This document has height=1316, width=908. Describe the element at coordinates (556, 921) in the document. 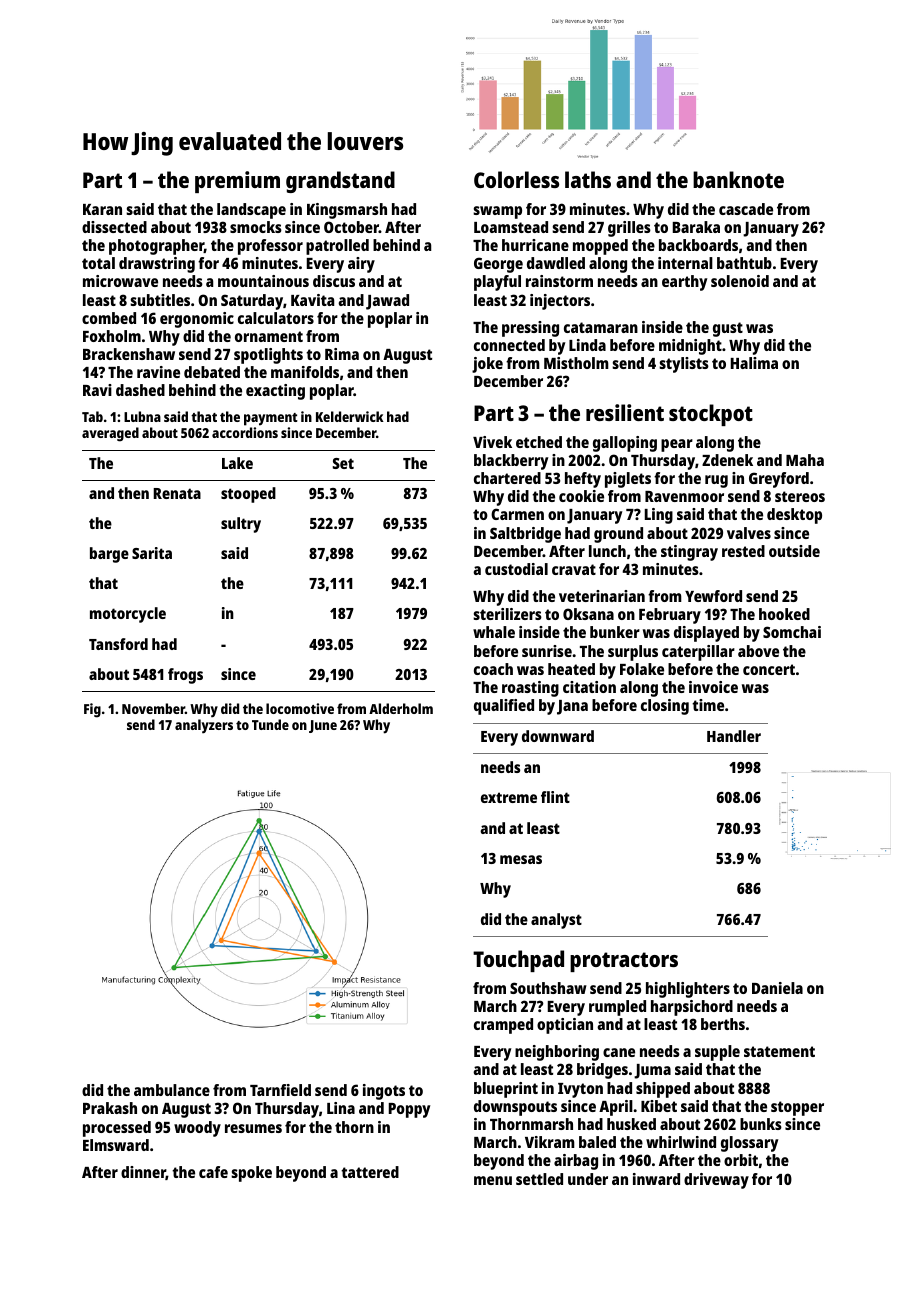

I see `analyst` at that location.
